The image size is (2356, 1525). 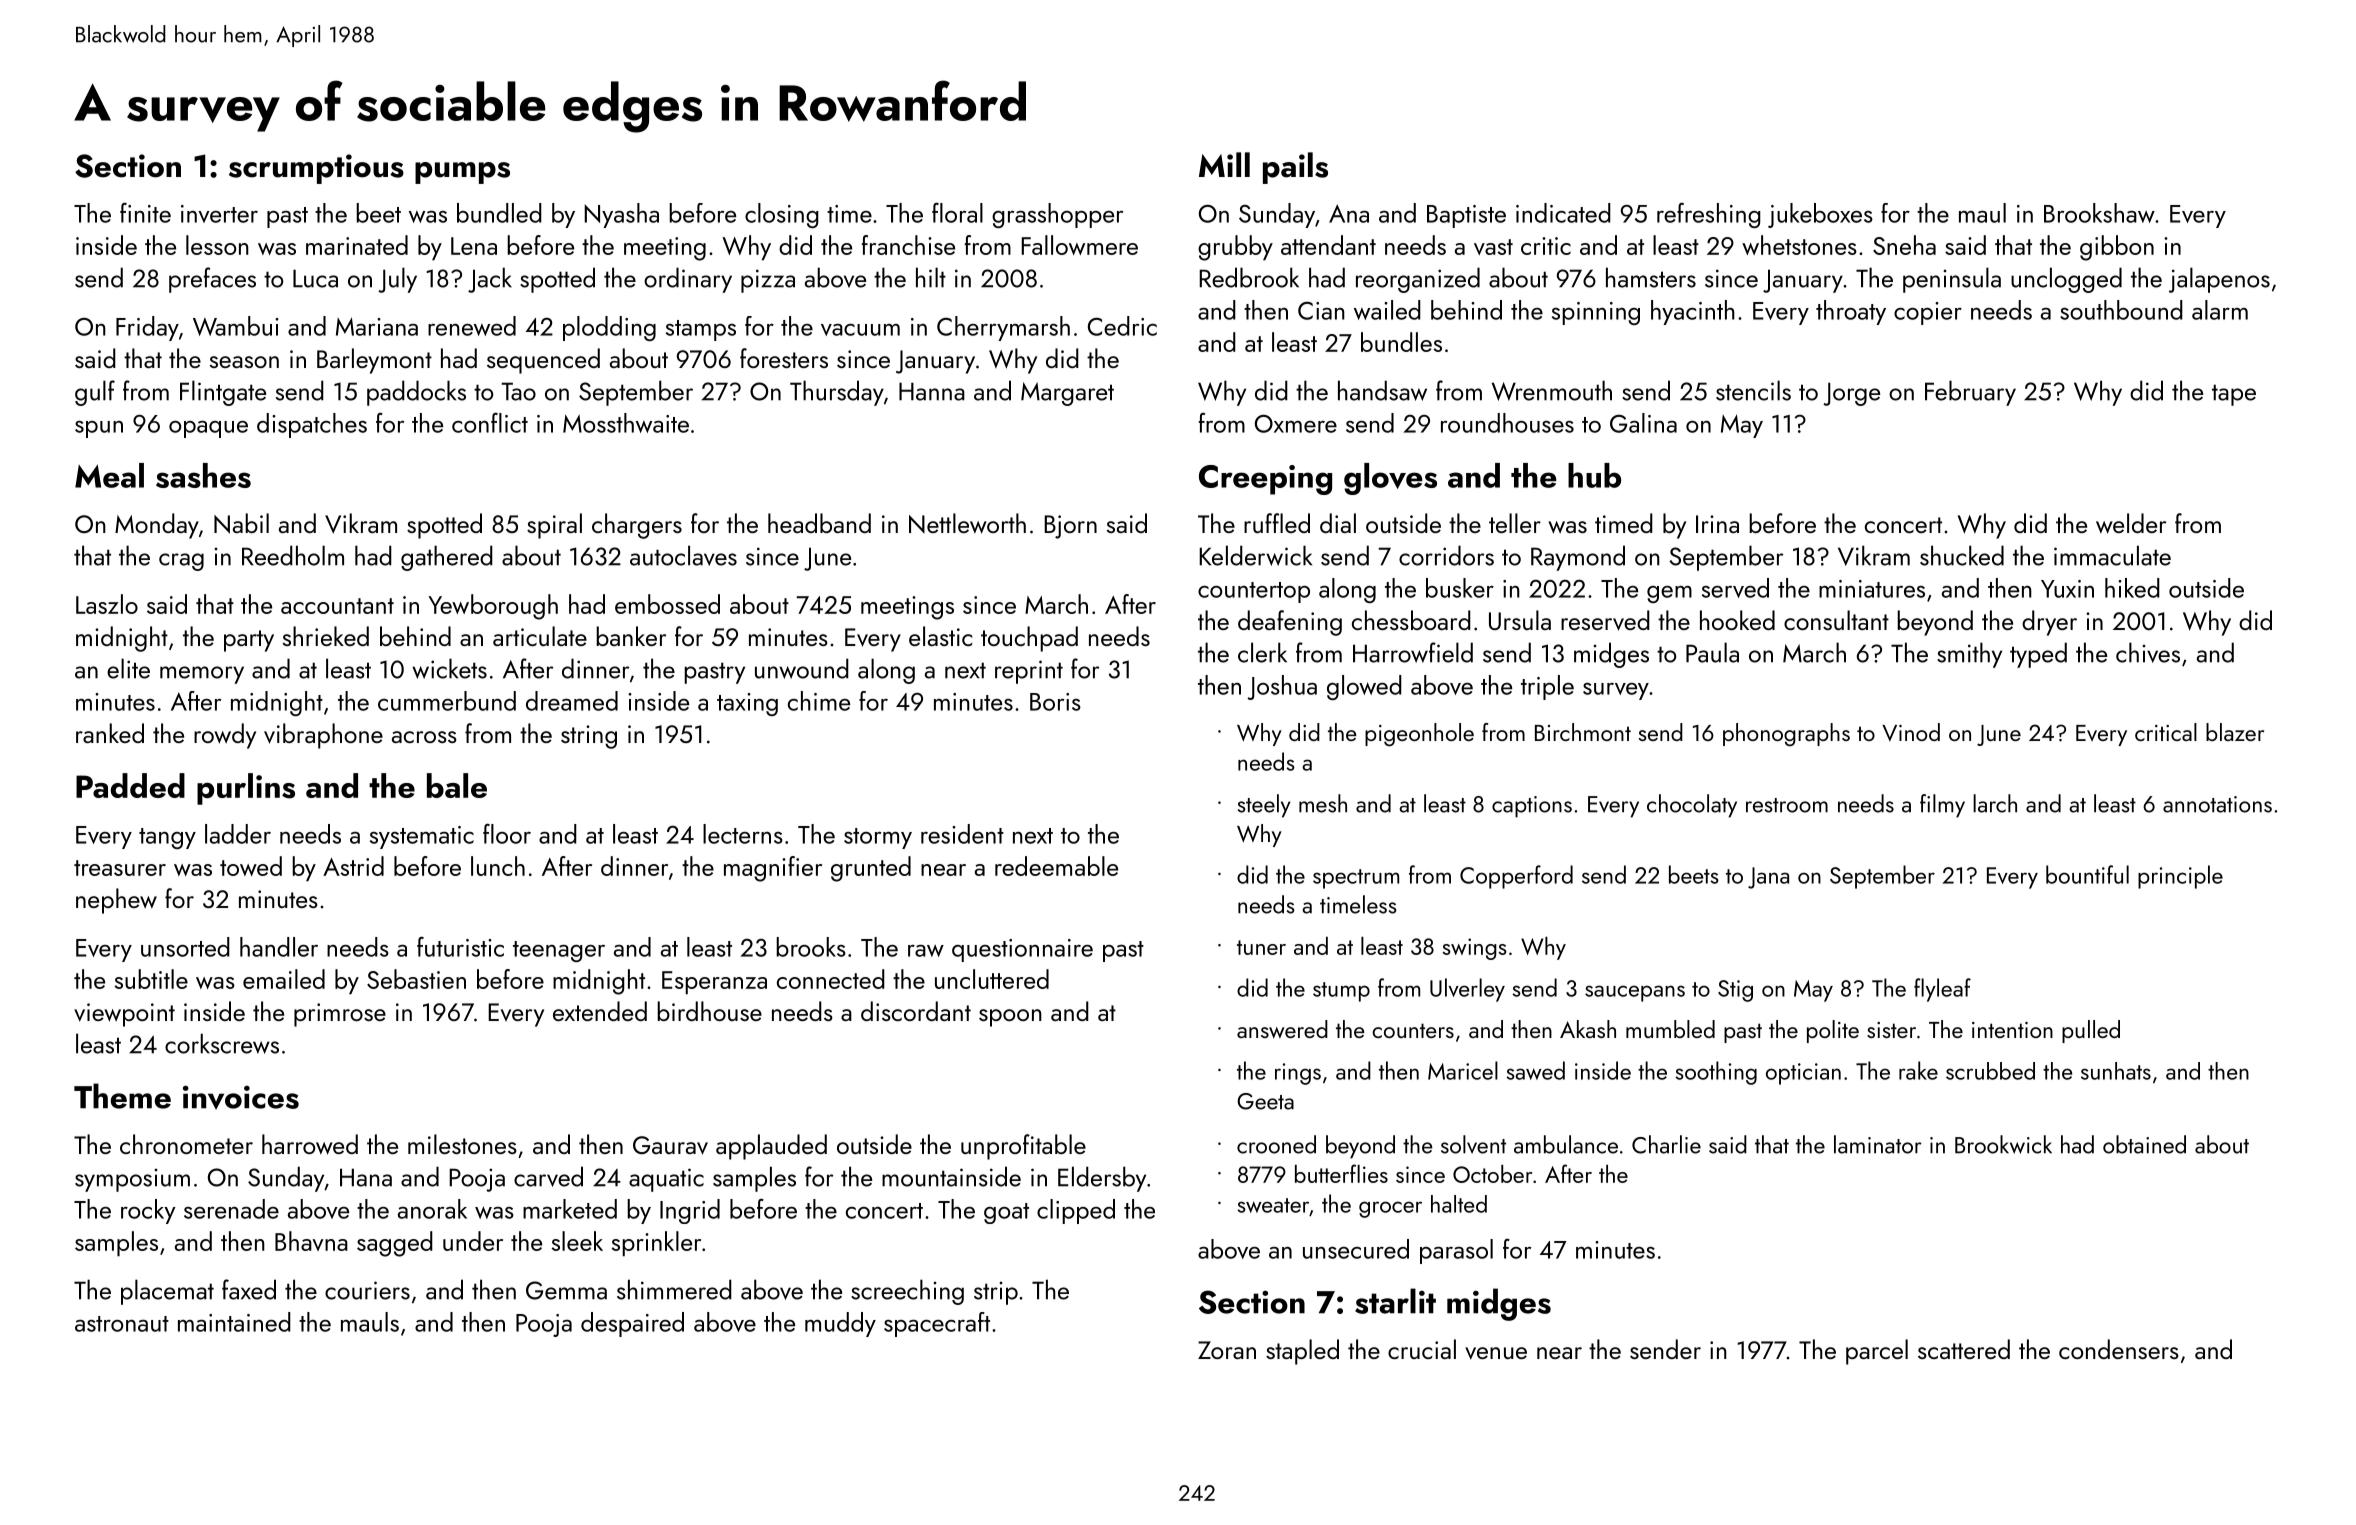 I want to click on reorganized, so click(x=1418, y=280).
